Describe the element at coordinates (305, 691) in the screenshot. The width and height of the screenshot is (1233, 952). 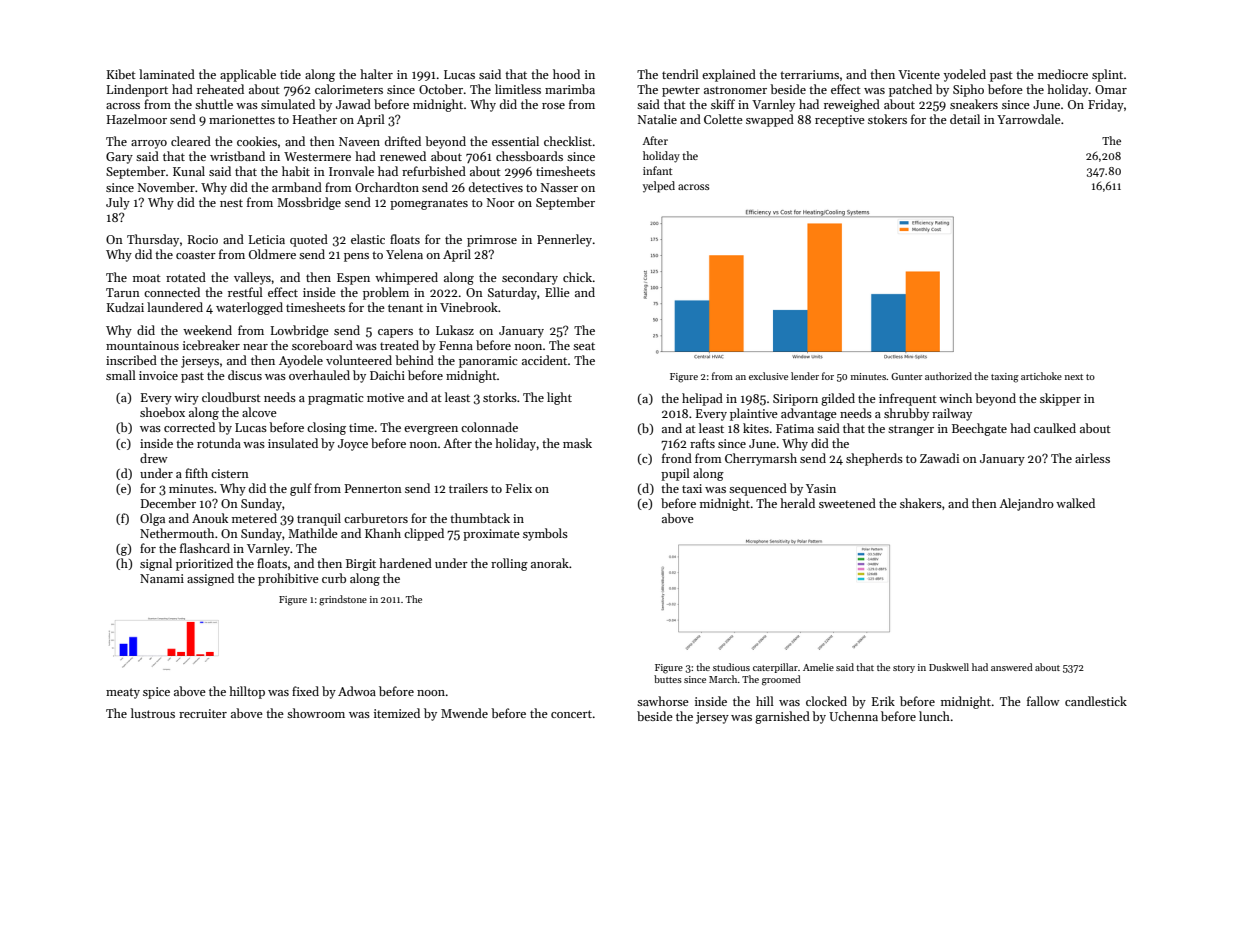
I see `fixed` at that location.
